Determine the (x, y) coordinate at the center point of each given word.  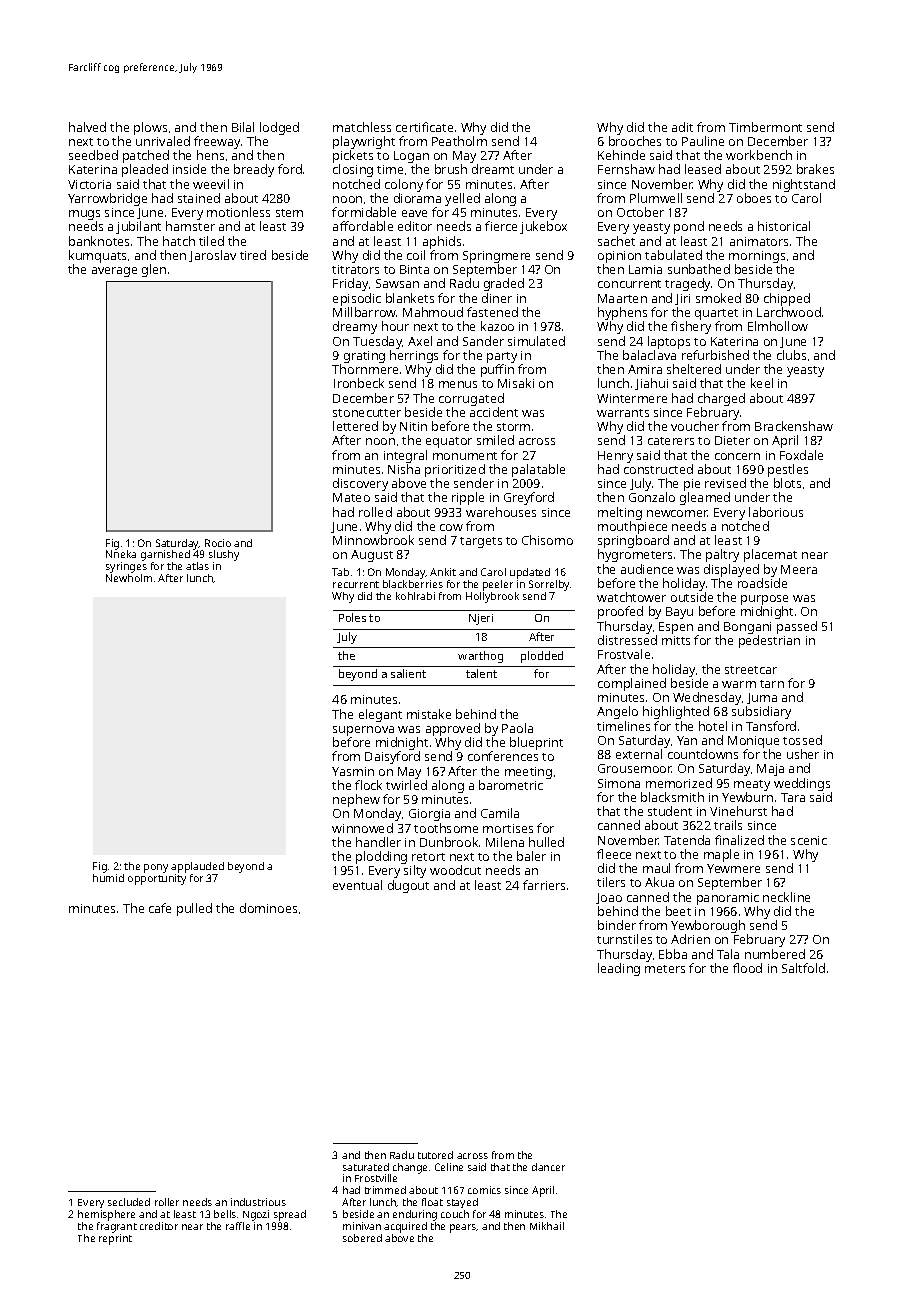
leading (619, 969)
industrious (258, 1202)
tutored (435, 1155)
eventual (357, 885)
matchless (362, 127)
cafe (160, 908)
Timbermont (765, 127)
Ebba (673, 954)
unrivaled (163, 141)
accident (494, 412)
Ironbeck (359, 383)
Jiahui (651, 384)
